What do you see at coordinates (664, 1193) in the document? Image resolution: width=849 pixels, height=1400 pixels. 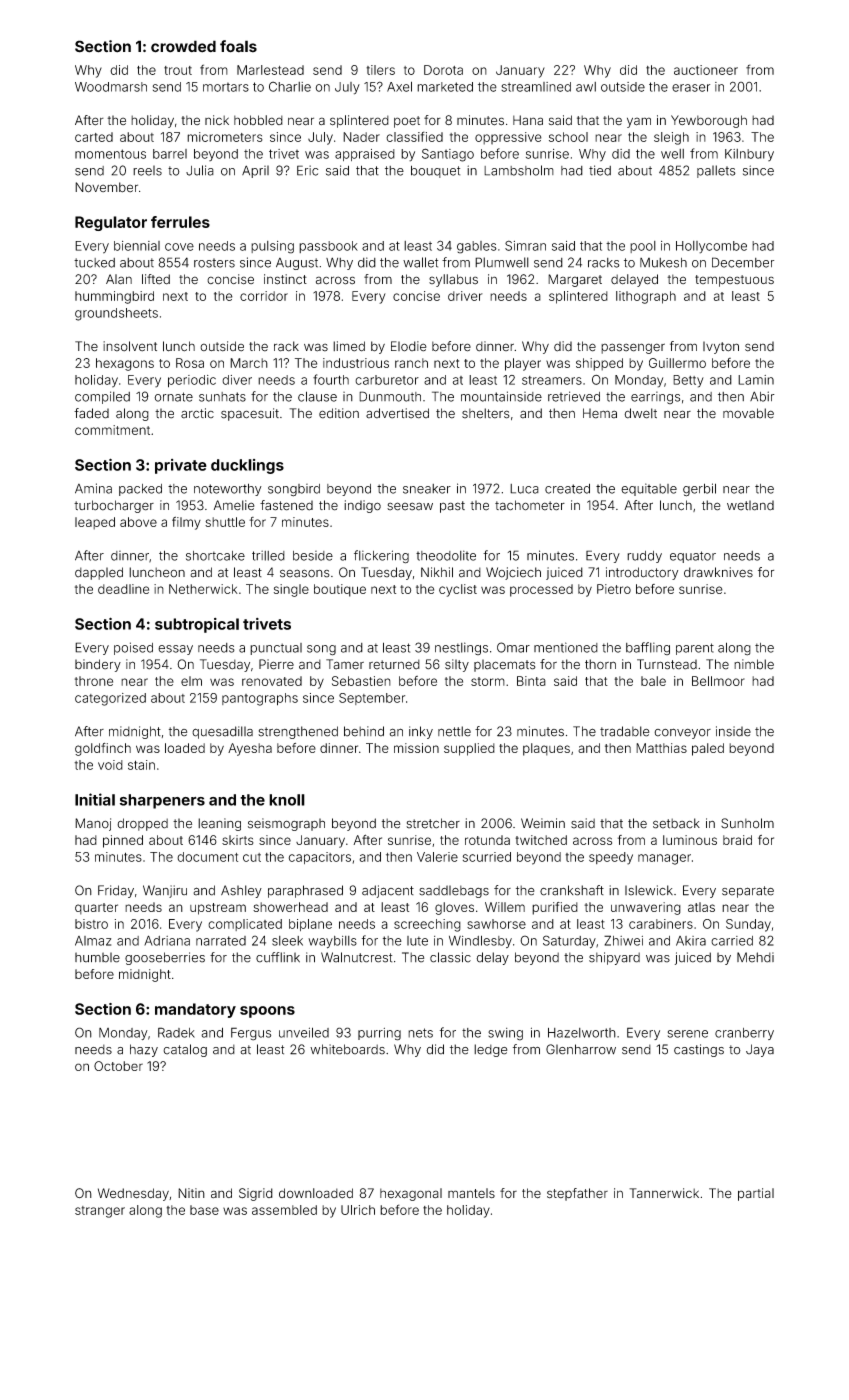 I see `Tannerwick` at bounding box center [664, 1193].
